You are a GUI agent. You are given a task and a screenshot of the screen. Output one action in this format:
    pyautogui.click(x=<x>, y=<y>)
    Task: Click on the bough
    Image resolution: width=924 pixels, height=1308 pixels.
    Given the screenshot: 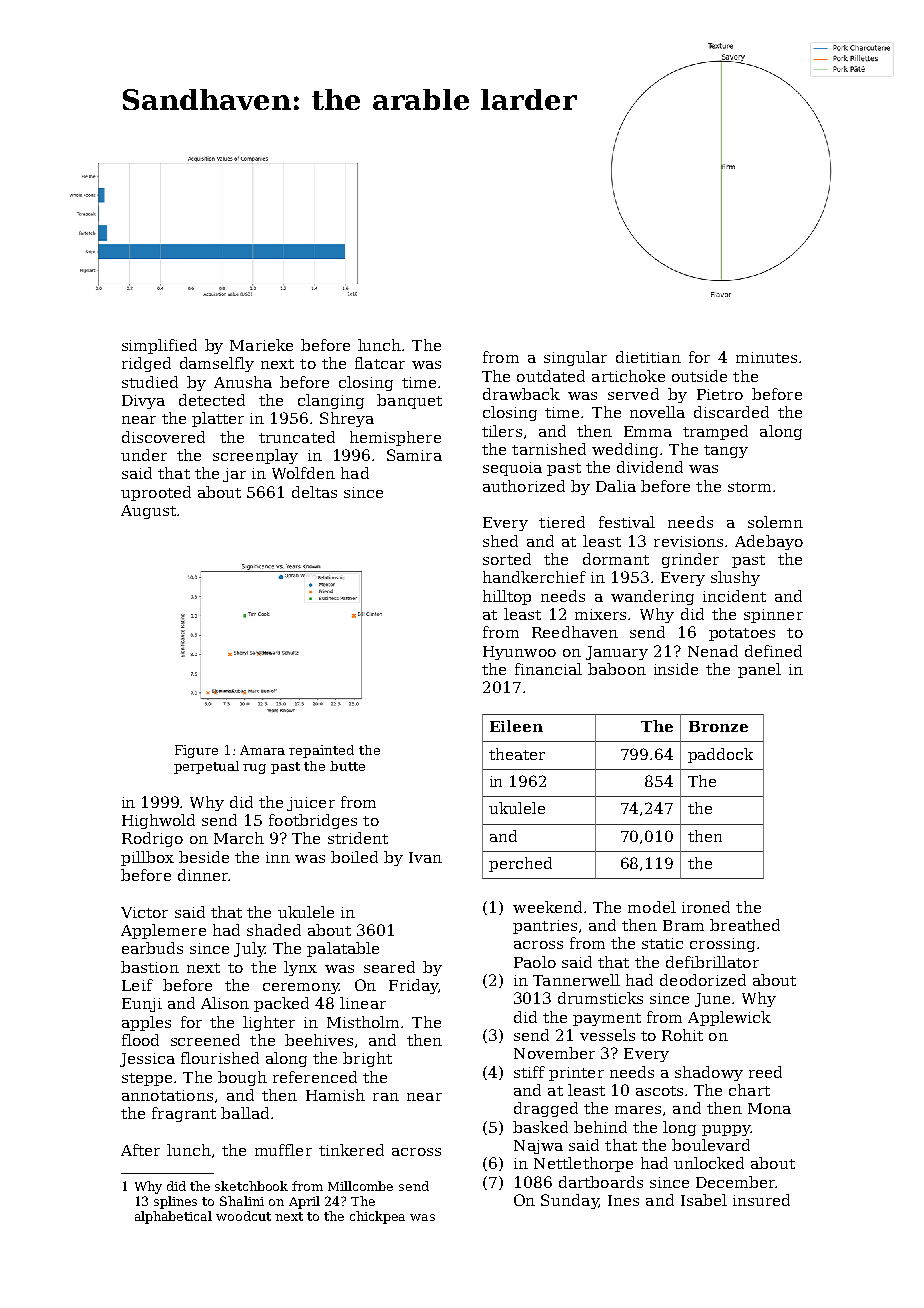 What is the action you would take?
    pyautogui.click(x=242, y=1078)
